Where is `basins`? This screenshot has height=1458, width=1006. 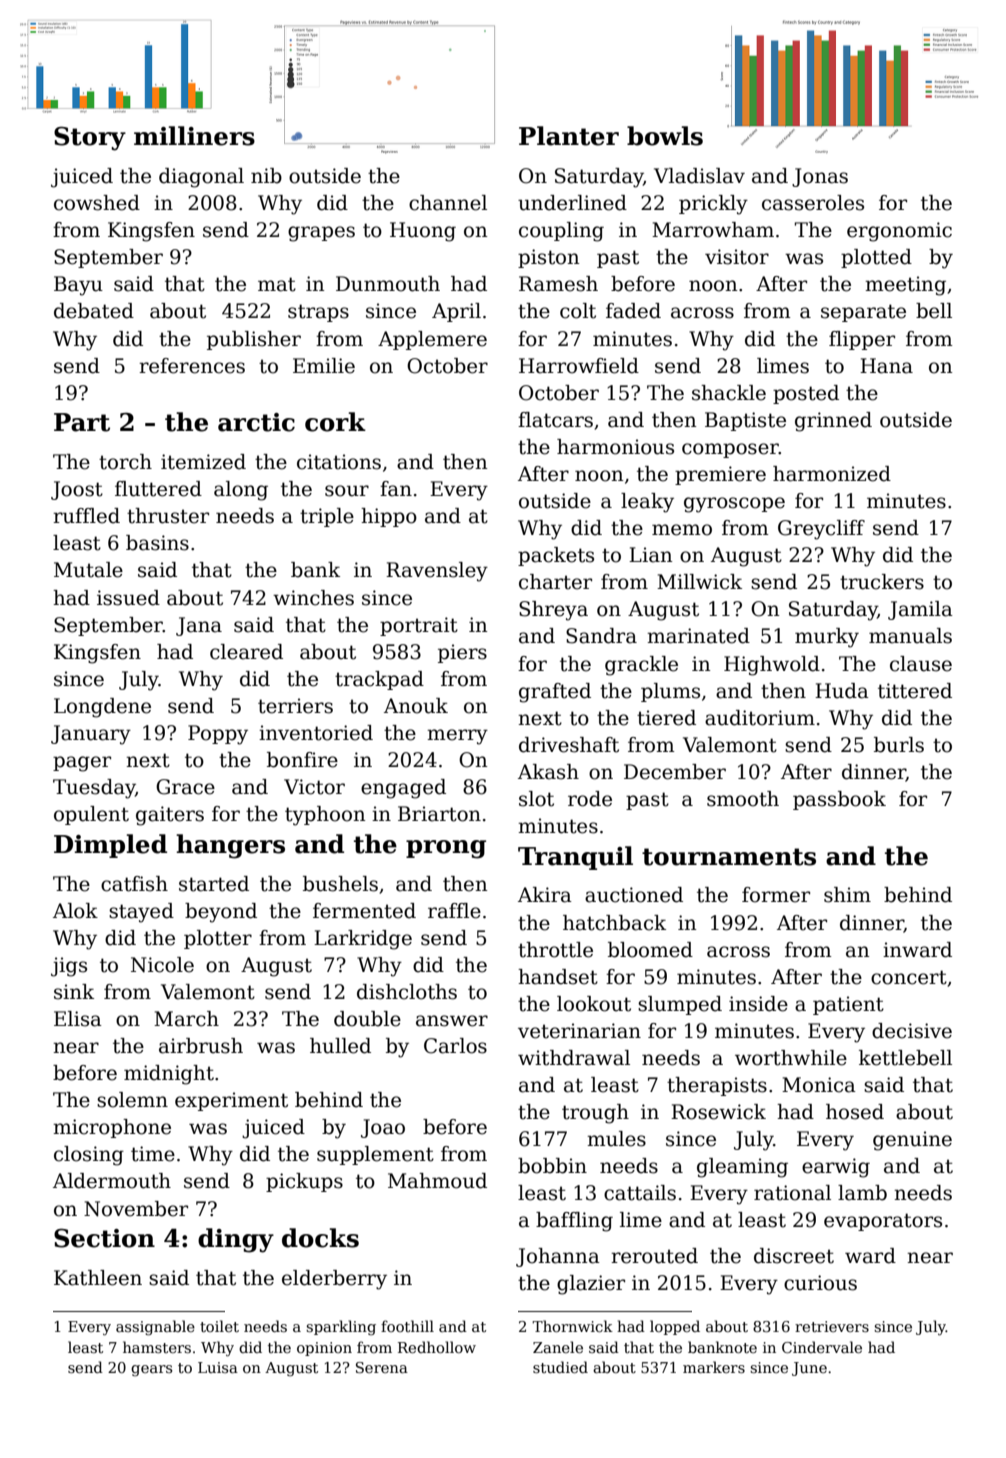 basins is located at coordinates (157, 543).
